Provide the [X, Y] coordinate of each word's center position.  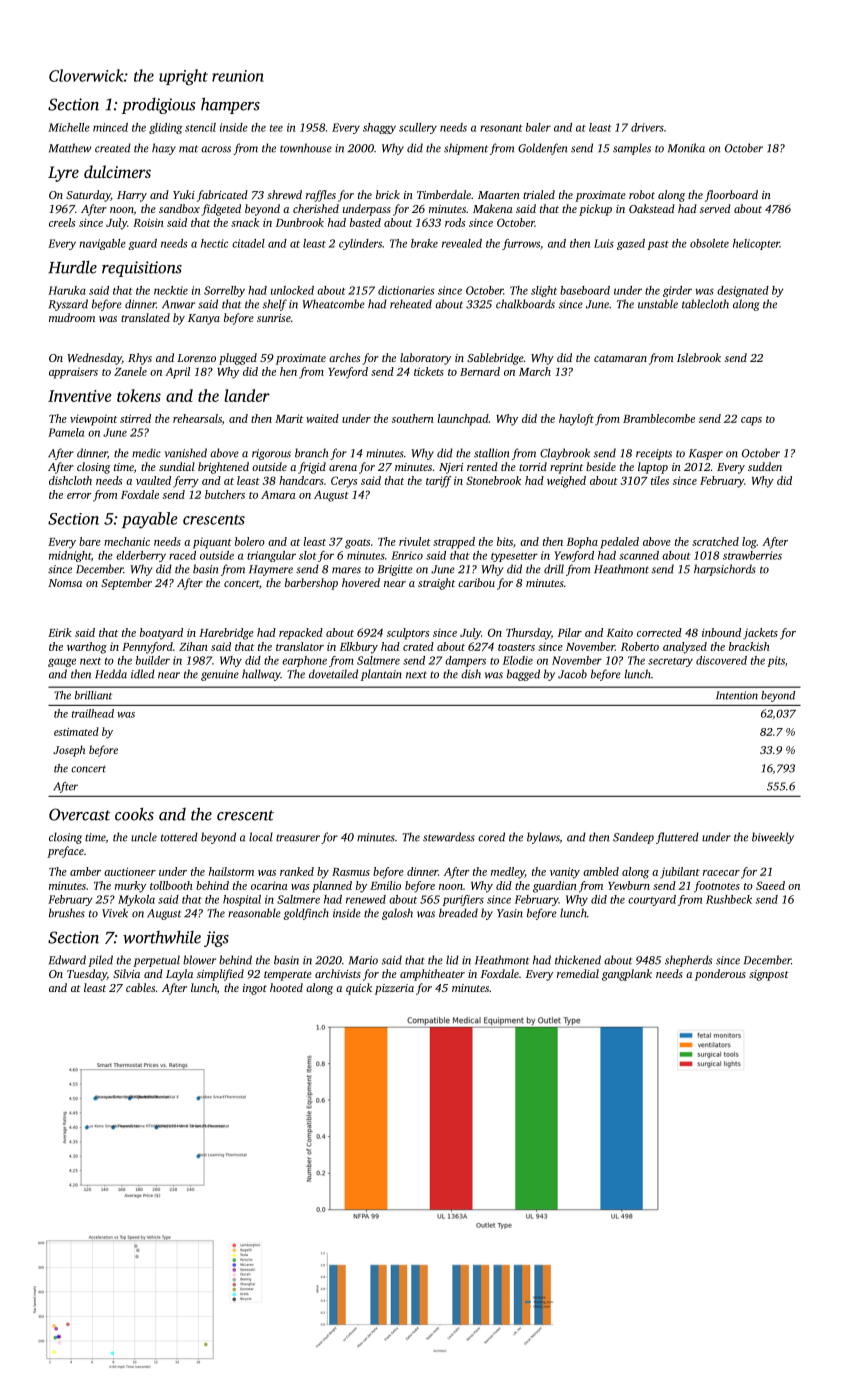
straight [436, 584]
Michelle [69, 127]
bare [90, 541]
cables [140, 987]
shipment [466, 149]
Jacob [572, 674]
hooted [286, 987]
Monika [686, 148]
